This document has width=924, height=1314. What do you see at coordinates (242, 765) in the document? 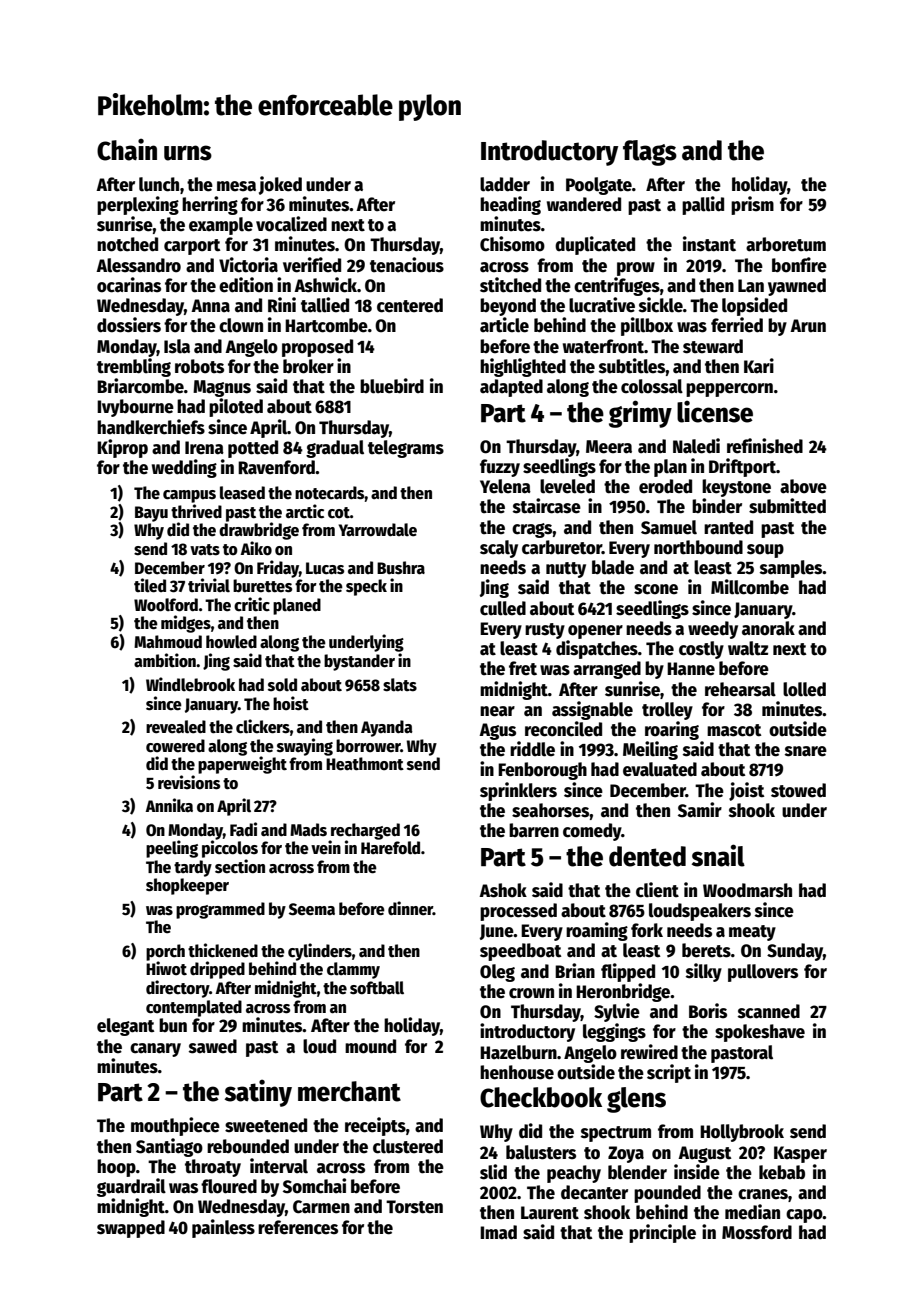
I see `paperweight` at bounding box center [242, 765].
